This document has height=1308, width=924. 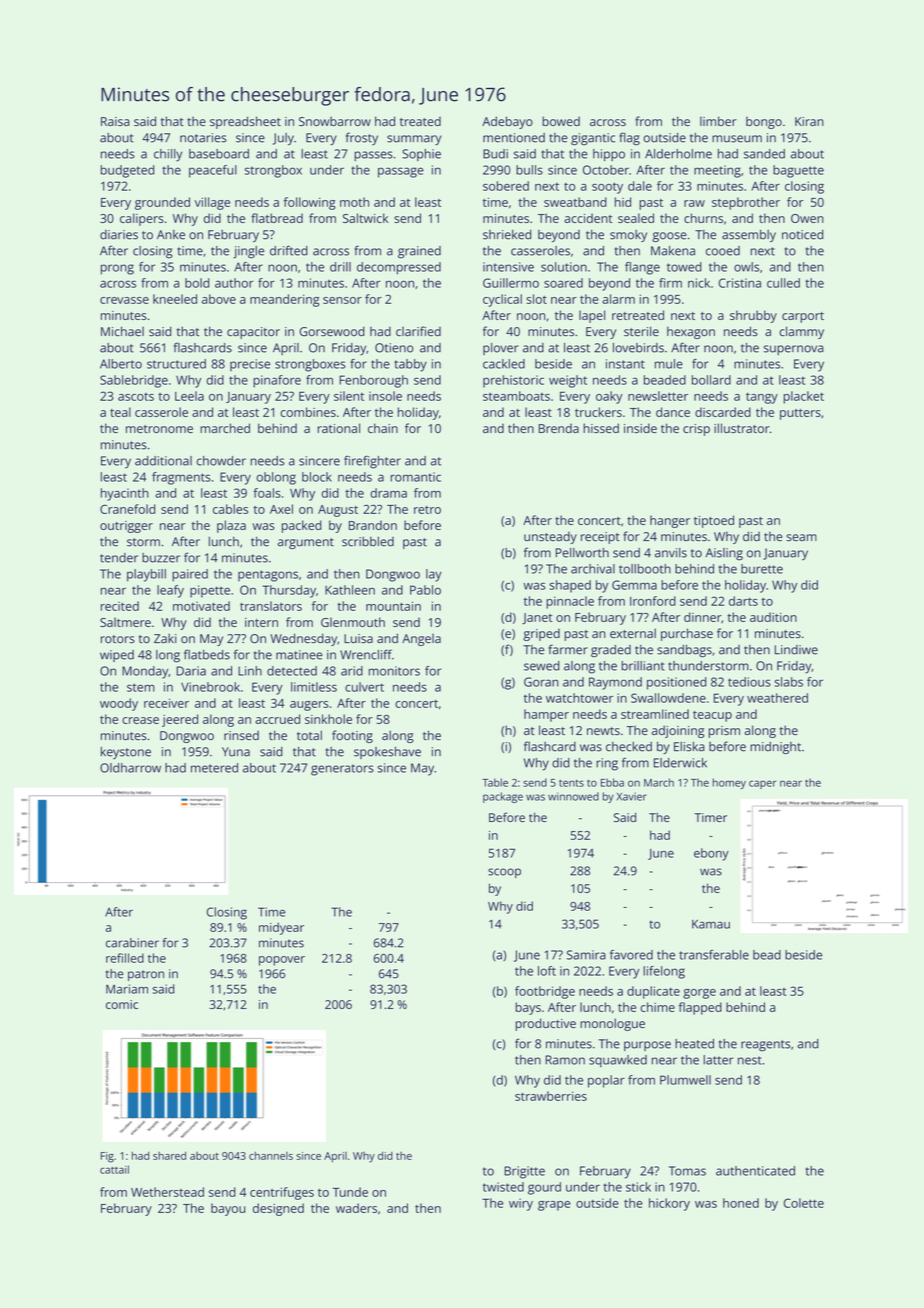 I want to click on favored, so click(x=631, y=955).
